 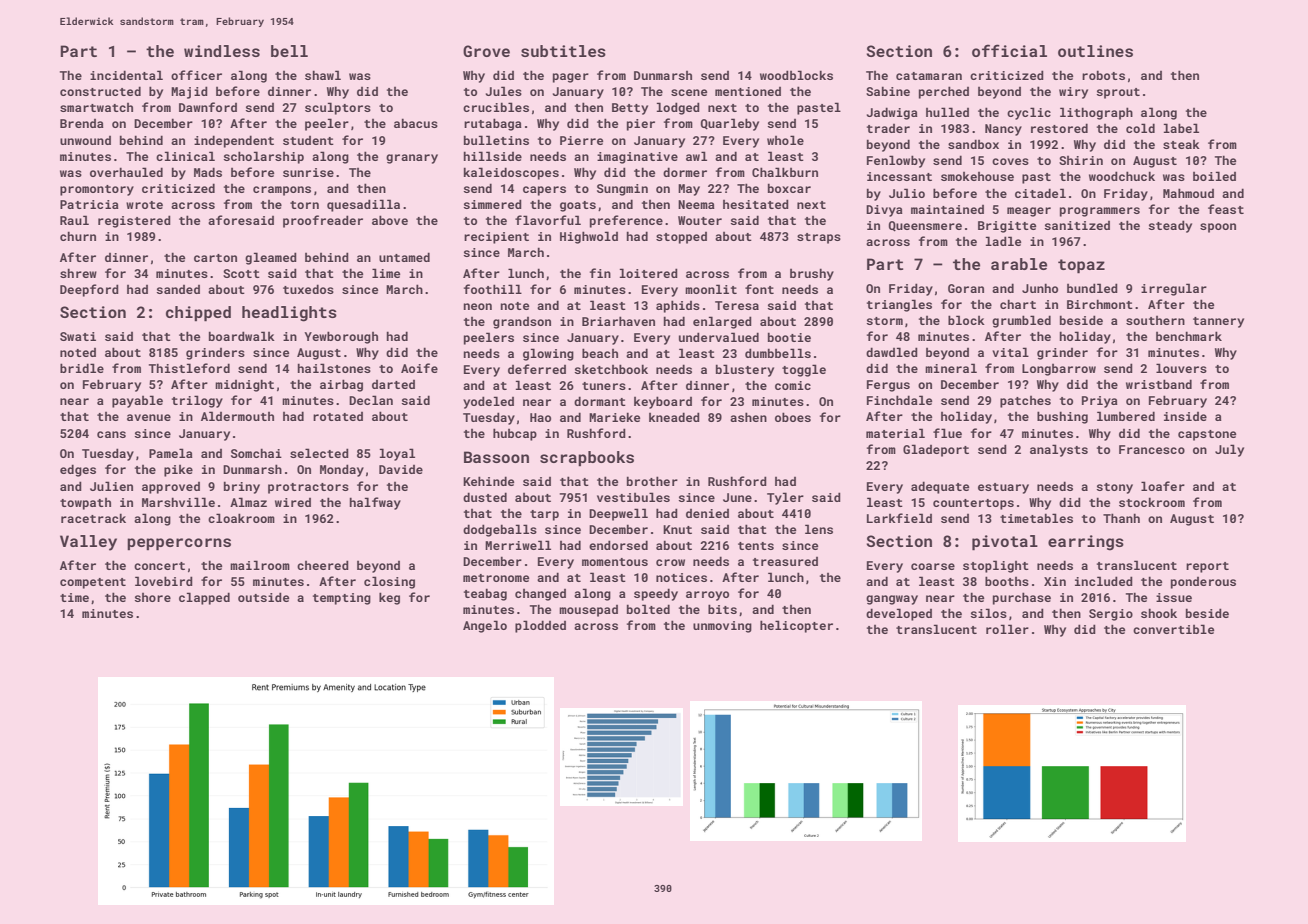 What do you see at coordinates (196, 75) in the document?
I see `officer` at bounding box center [196, 75].
